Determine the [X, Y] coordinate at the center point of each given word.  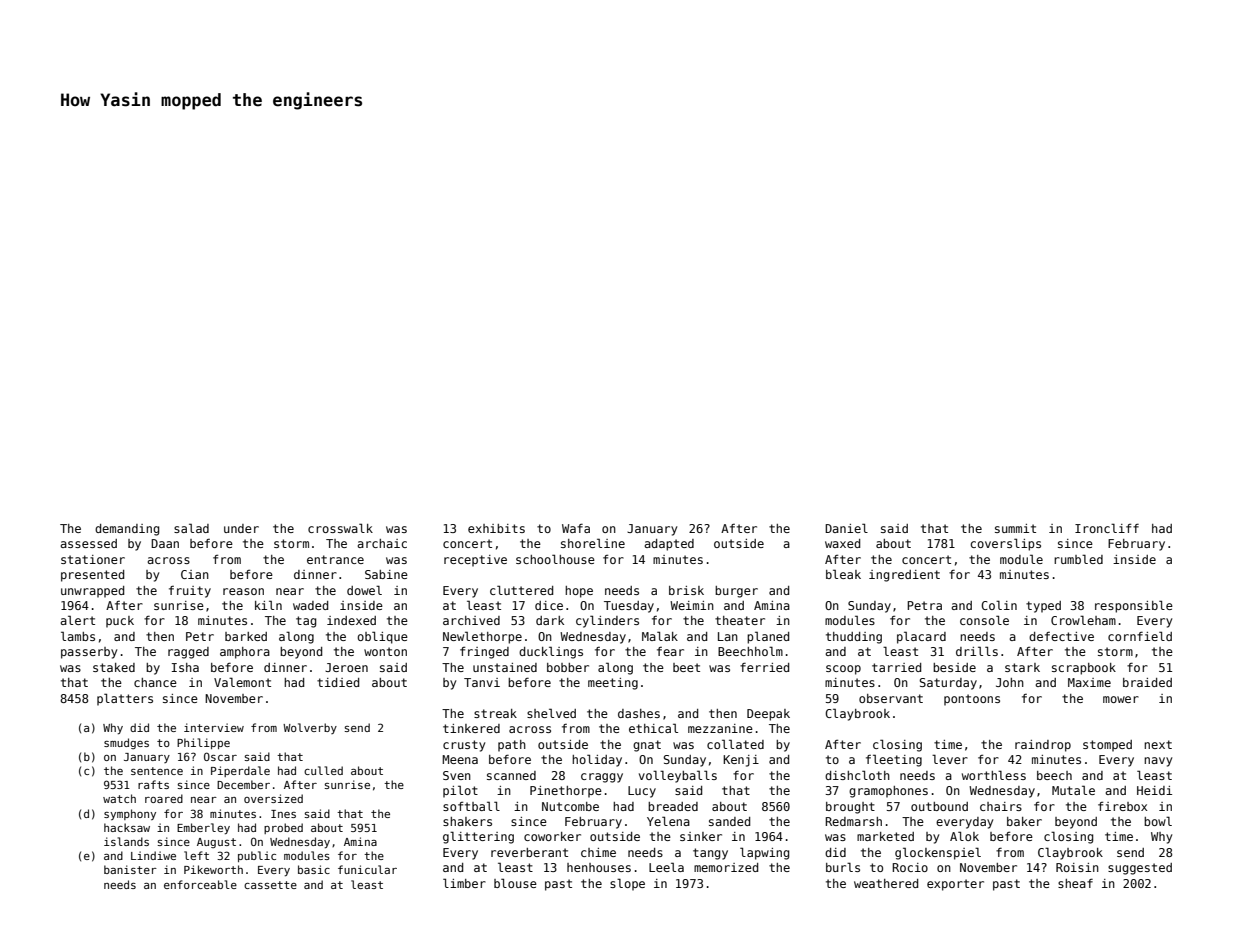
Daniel [846, 528]
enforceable [200, 884]
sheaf [1075, 883]
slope [627, 884]
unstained [505, 667]
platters [125, 699]
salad [191, 528]
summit [1015, 528]
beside [954, 667]
